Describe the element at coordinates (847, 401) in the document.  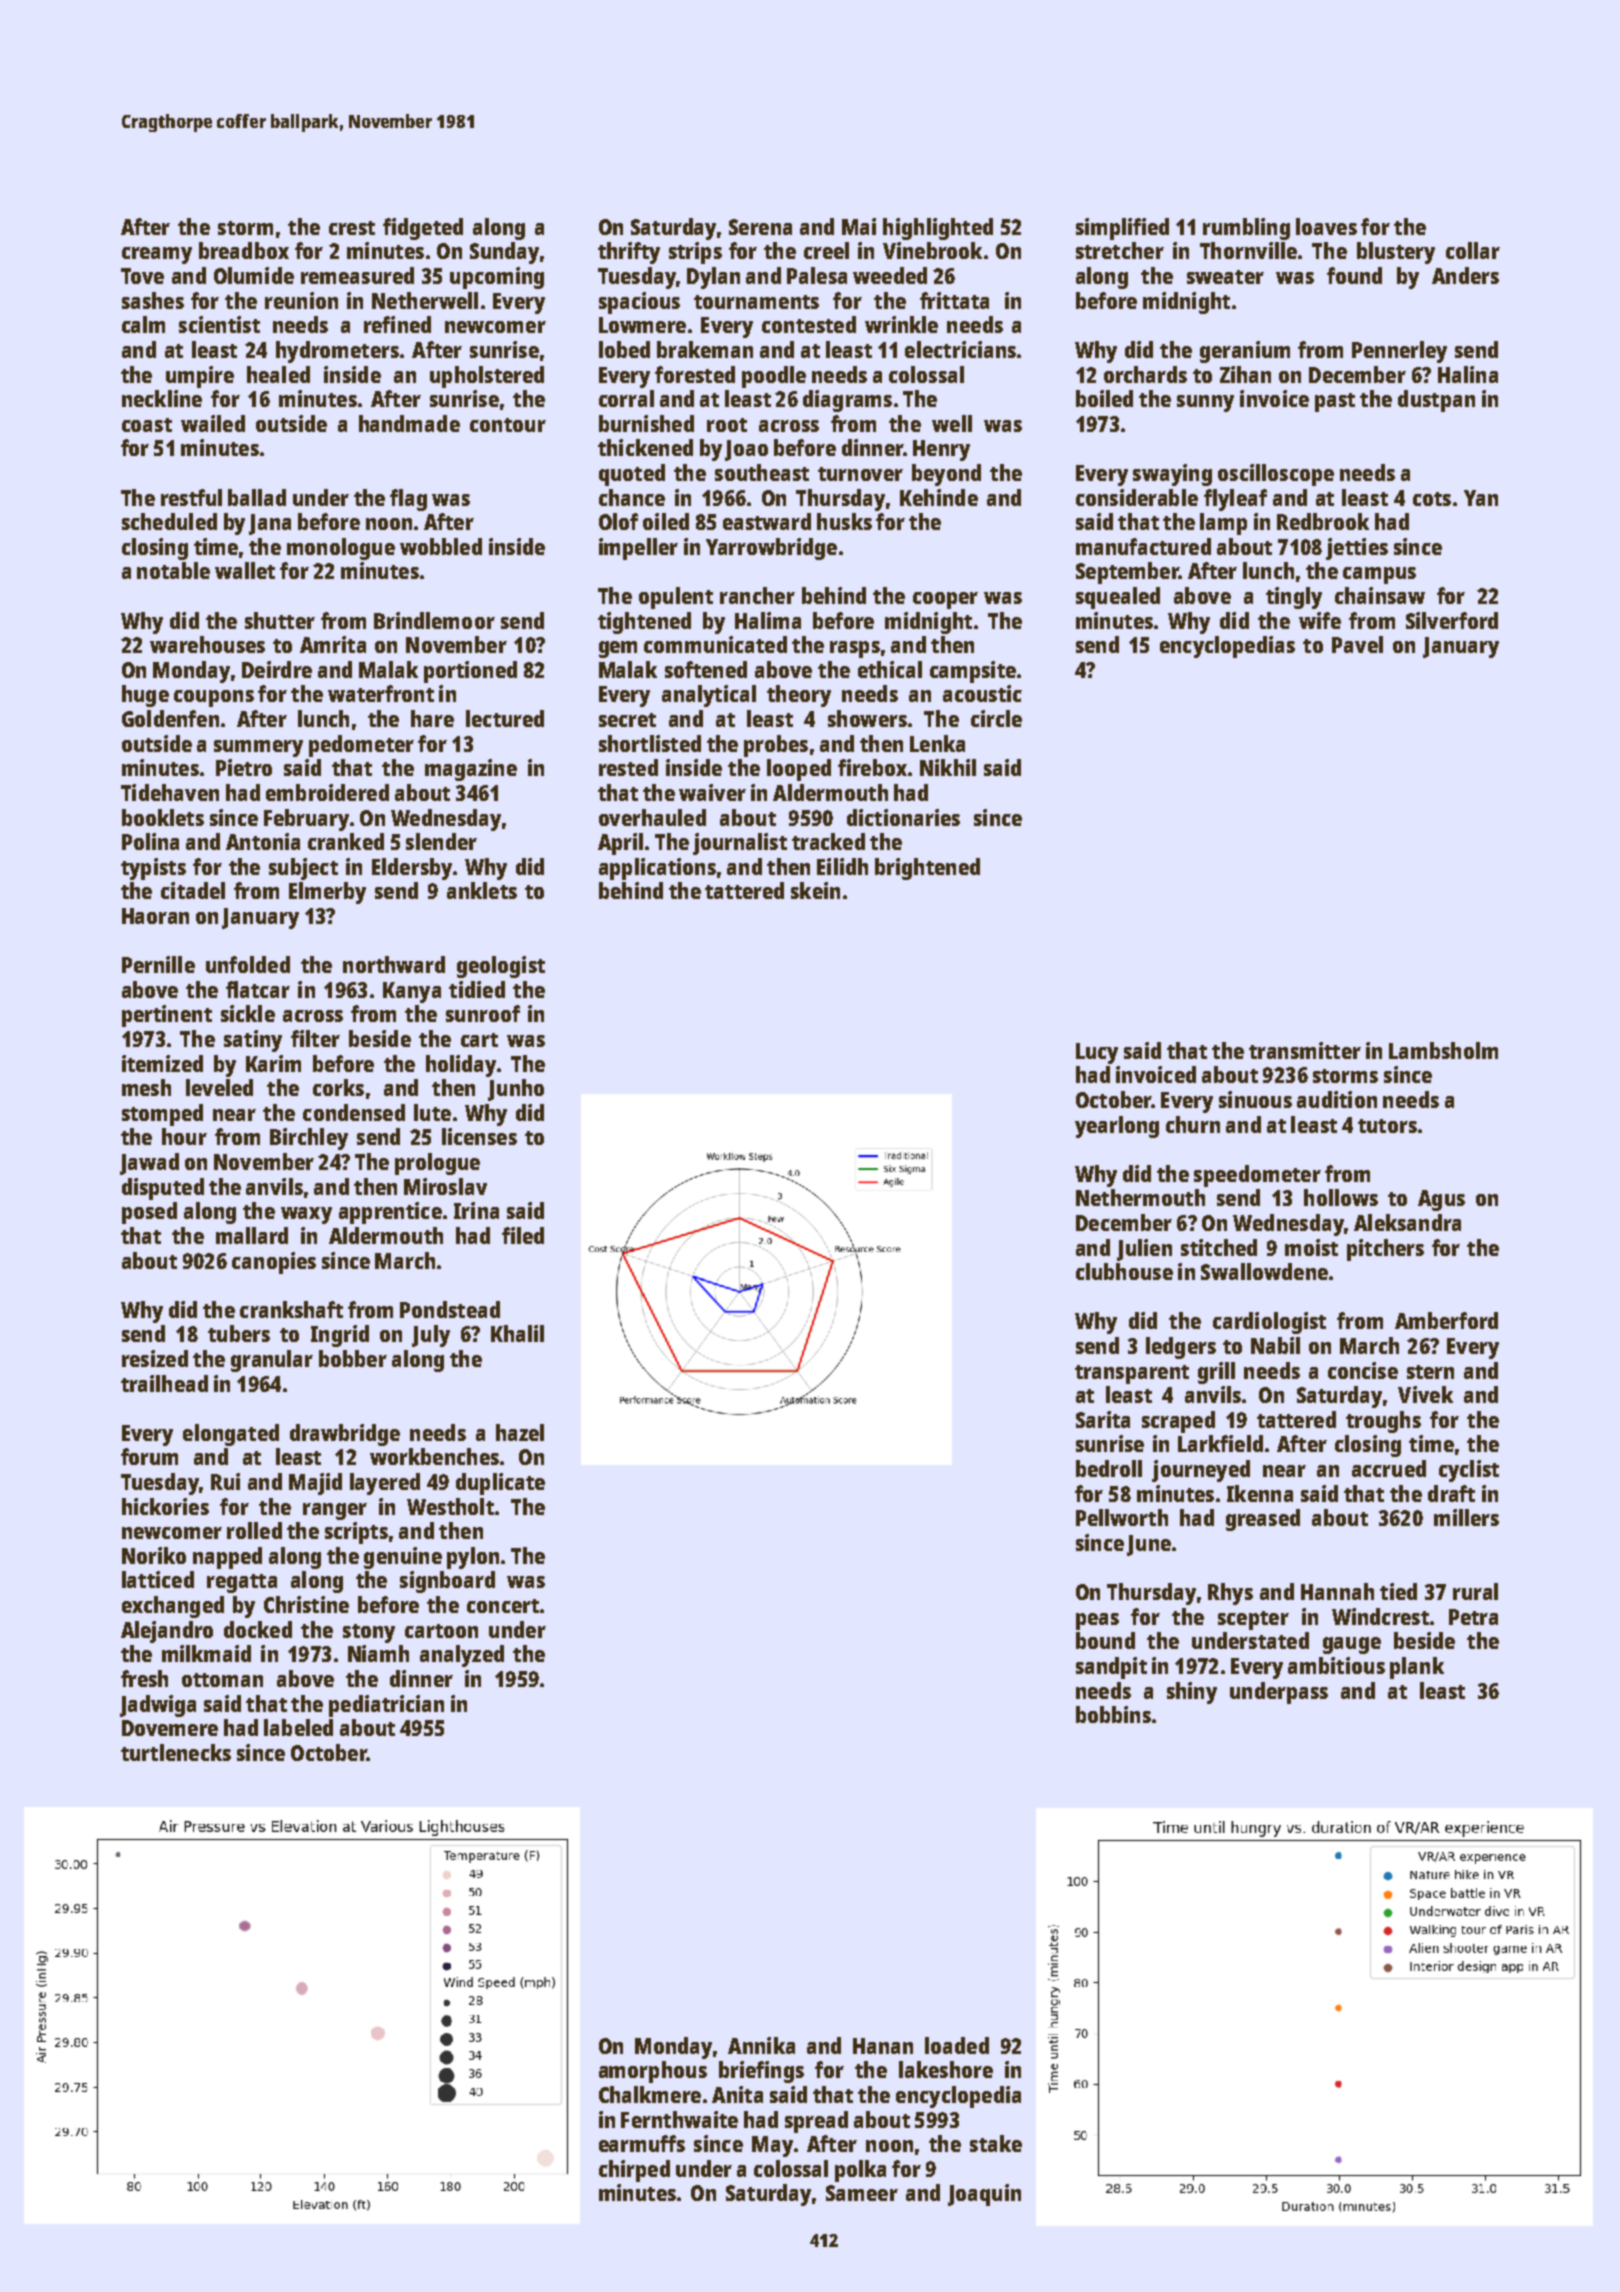
I see `diagrams` at that location.
